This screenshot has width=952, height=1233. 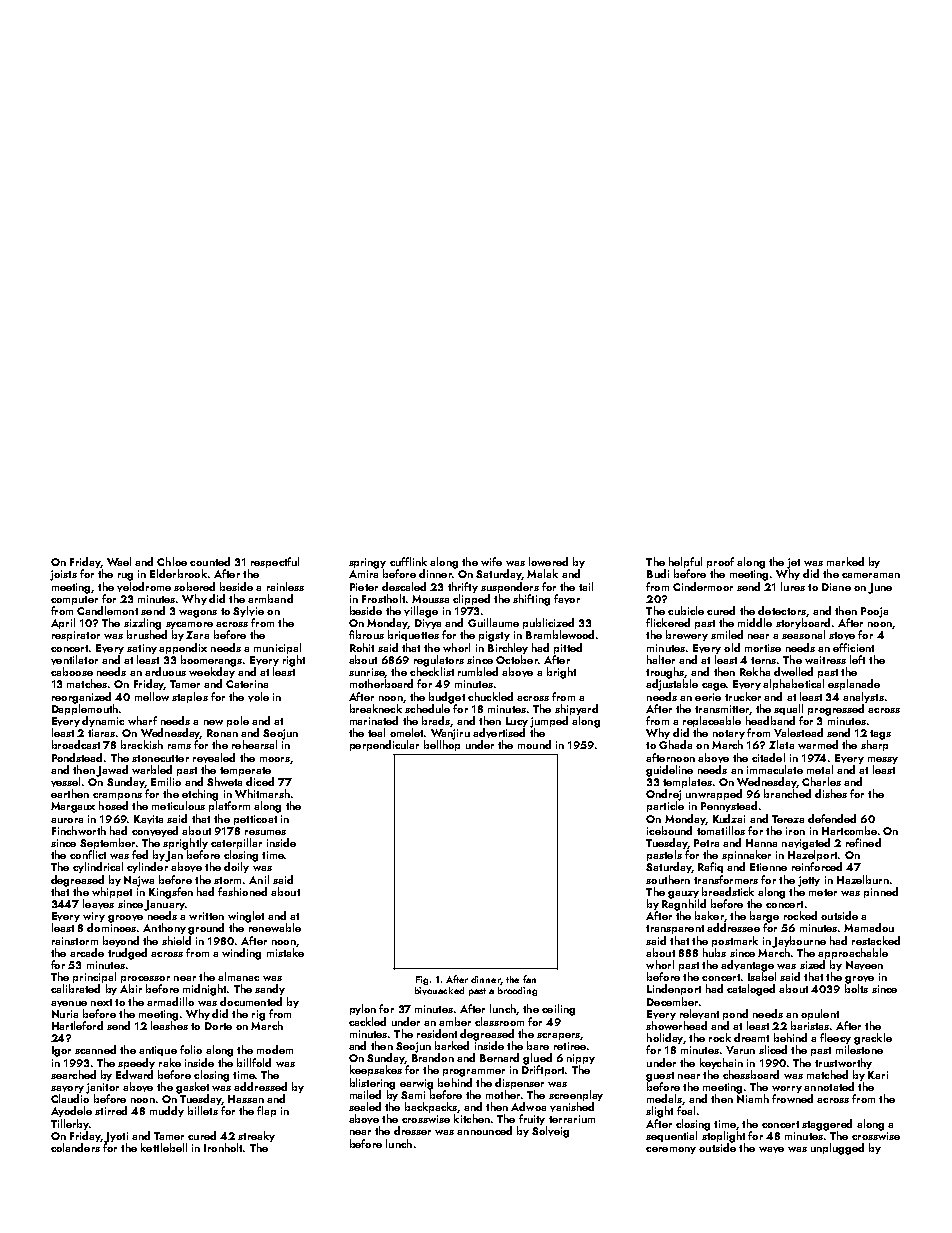 I want to click on armband, so click(x=270, y=598).
